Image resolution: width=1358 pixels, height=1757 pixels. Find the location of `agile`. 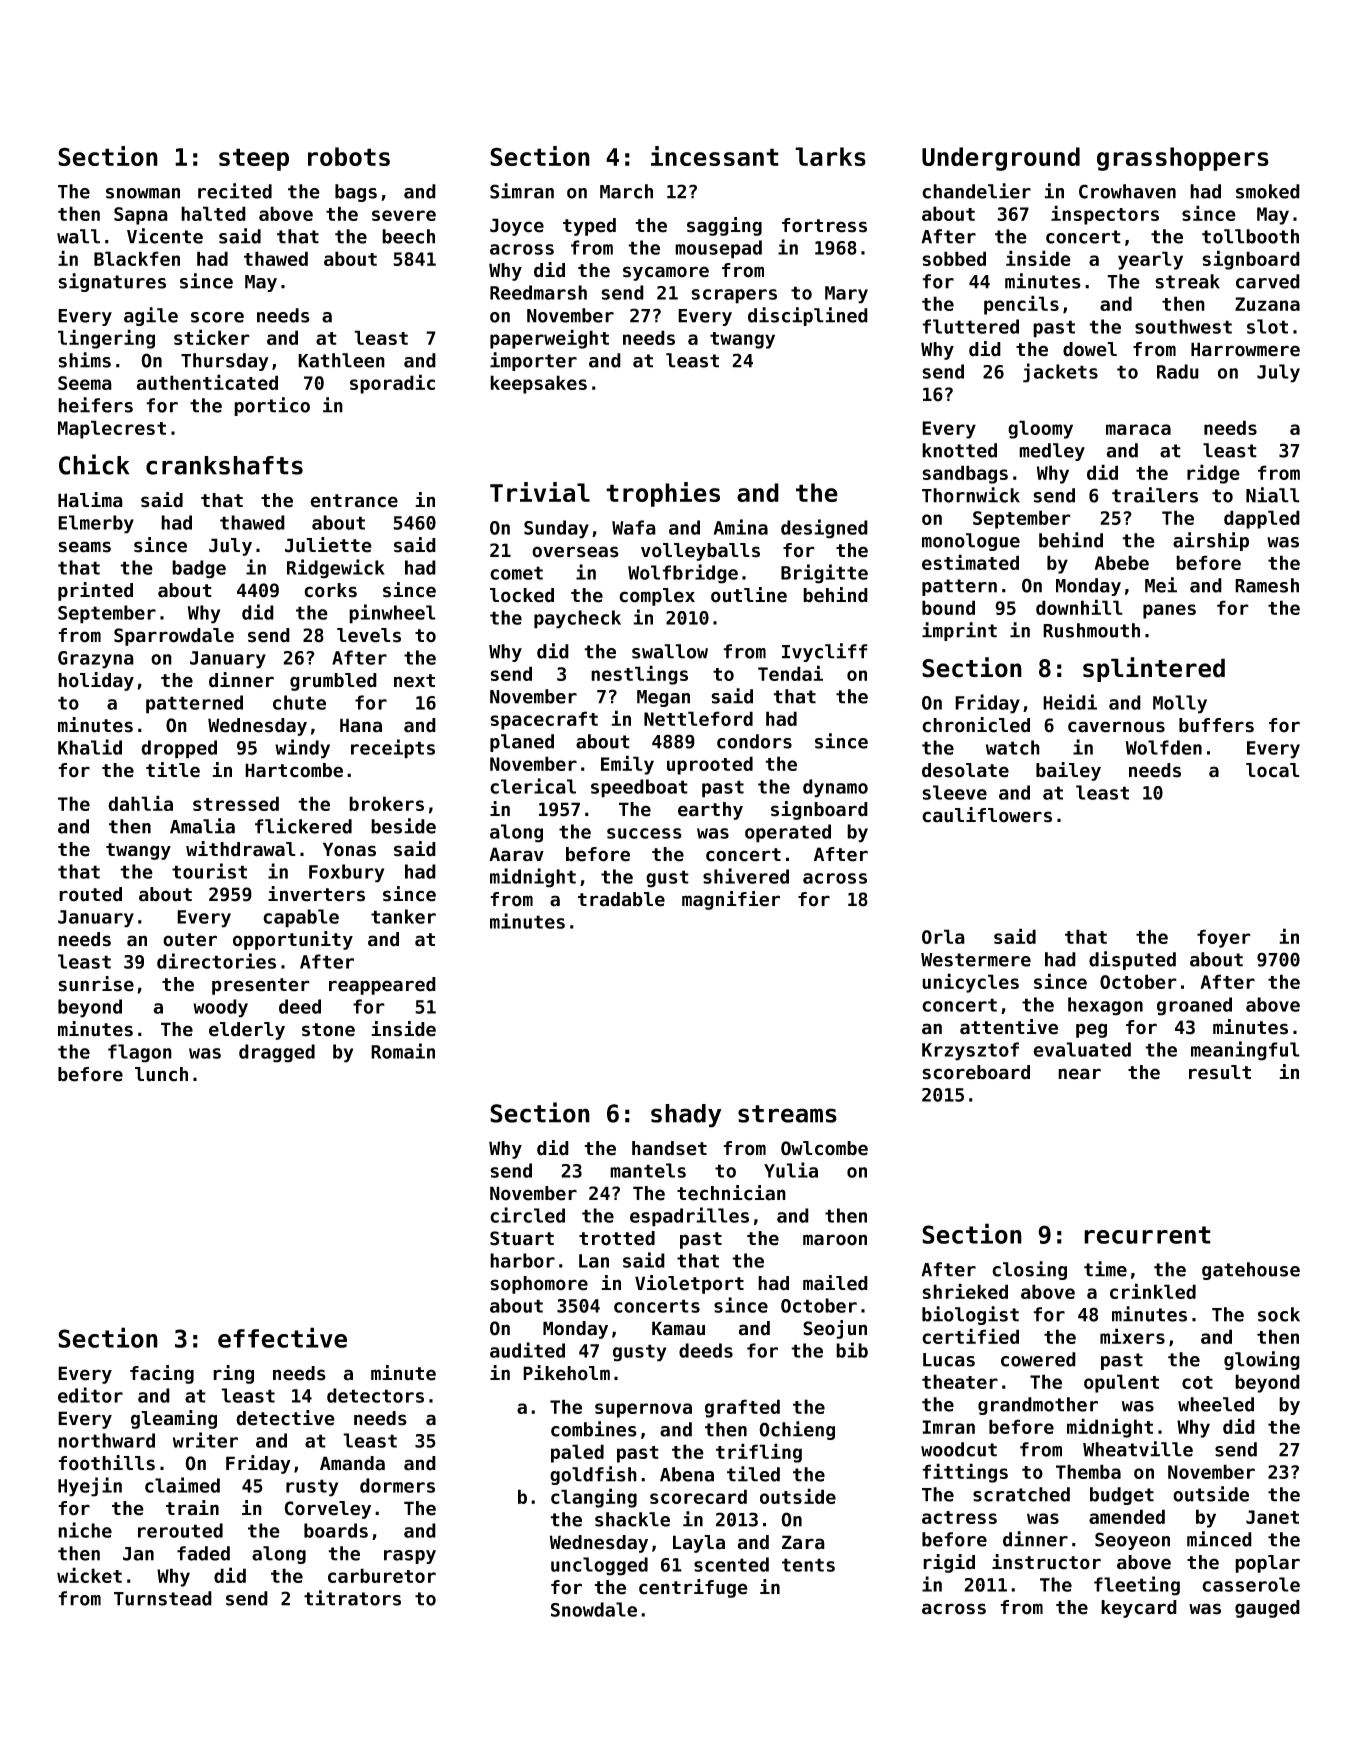

agile is located at coordinates (151, 316).
